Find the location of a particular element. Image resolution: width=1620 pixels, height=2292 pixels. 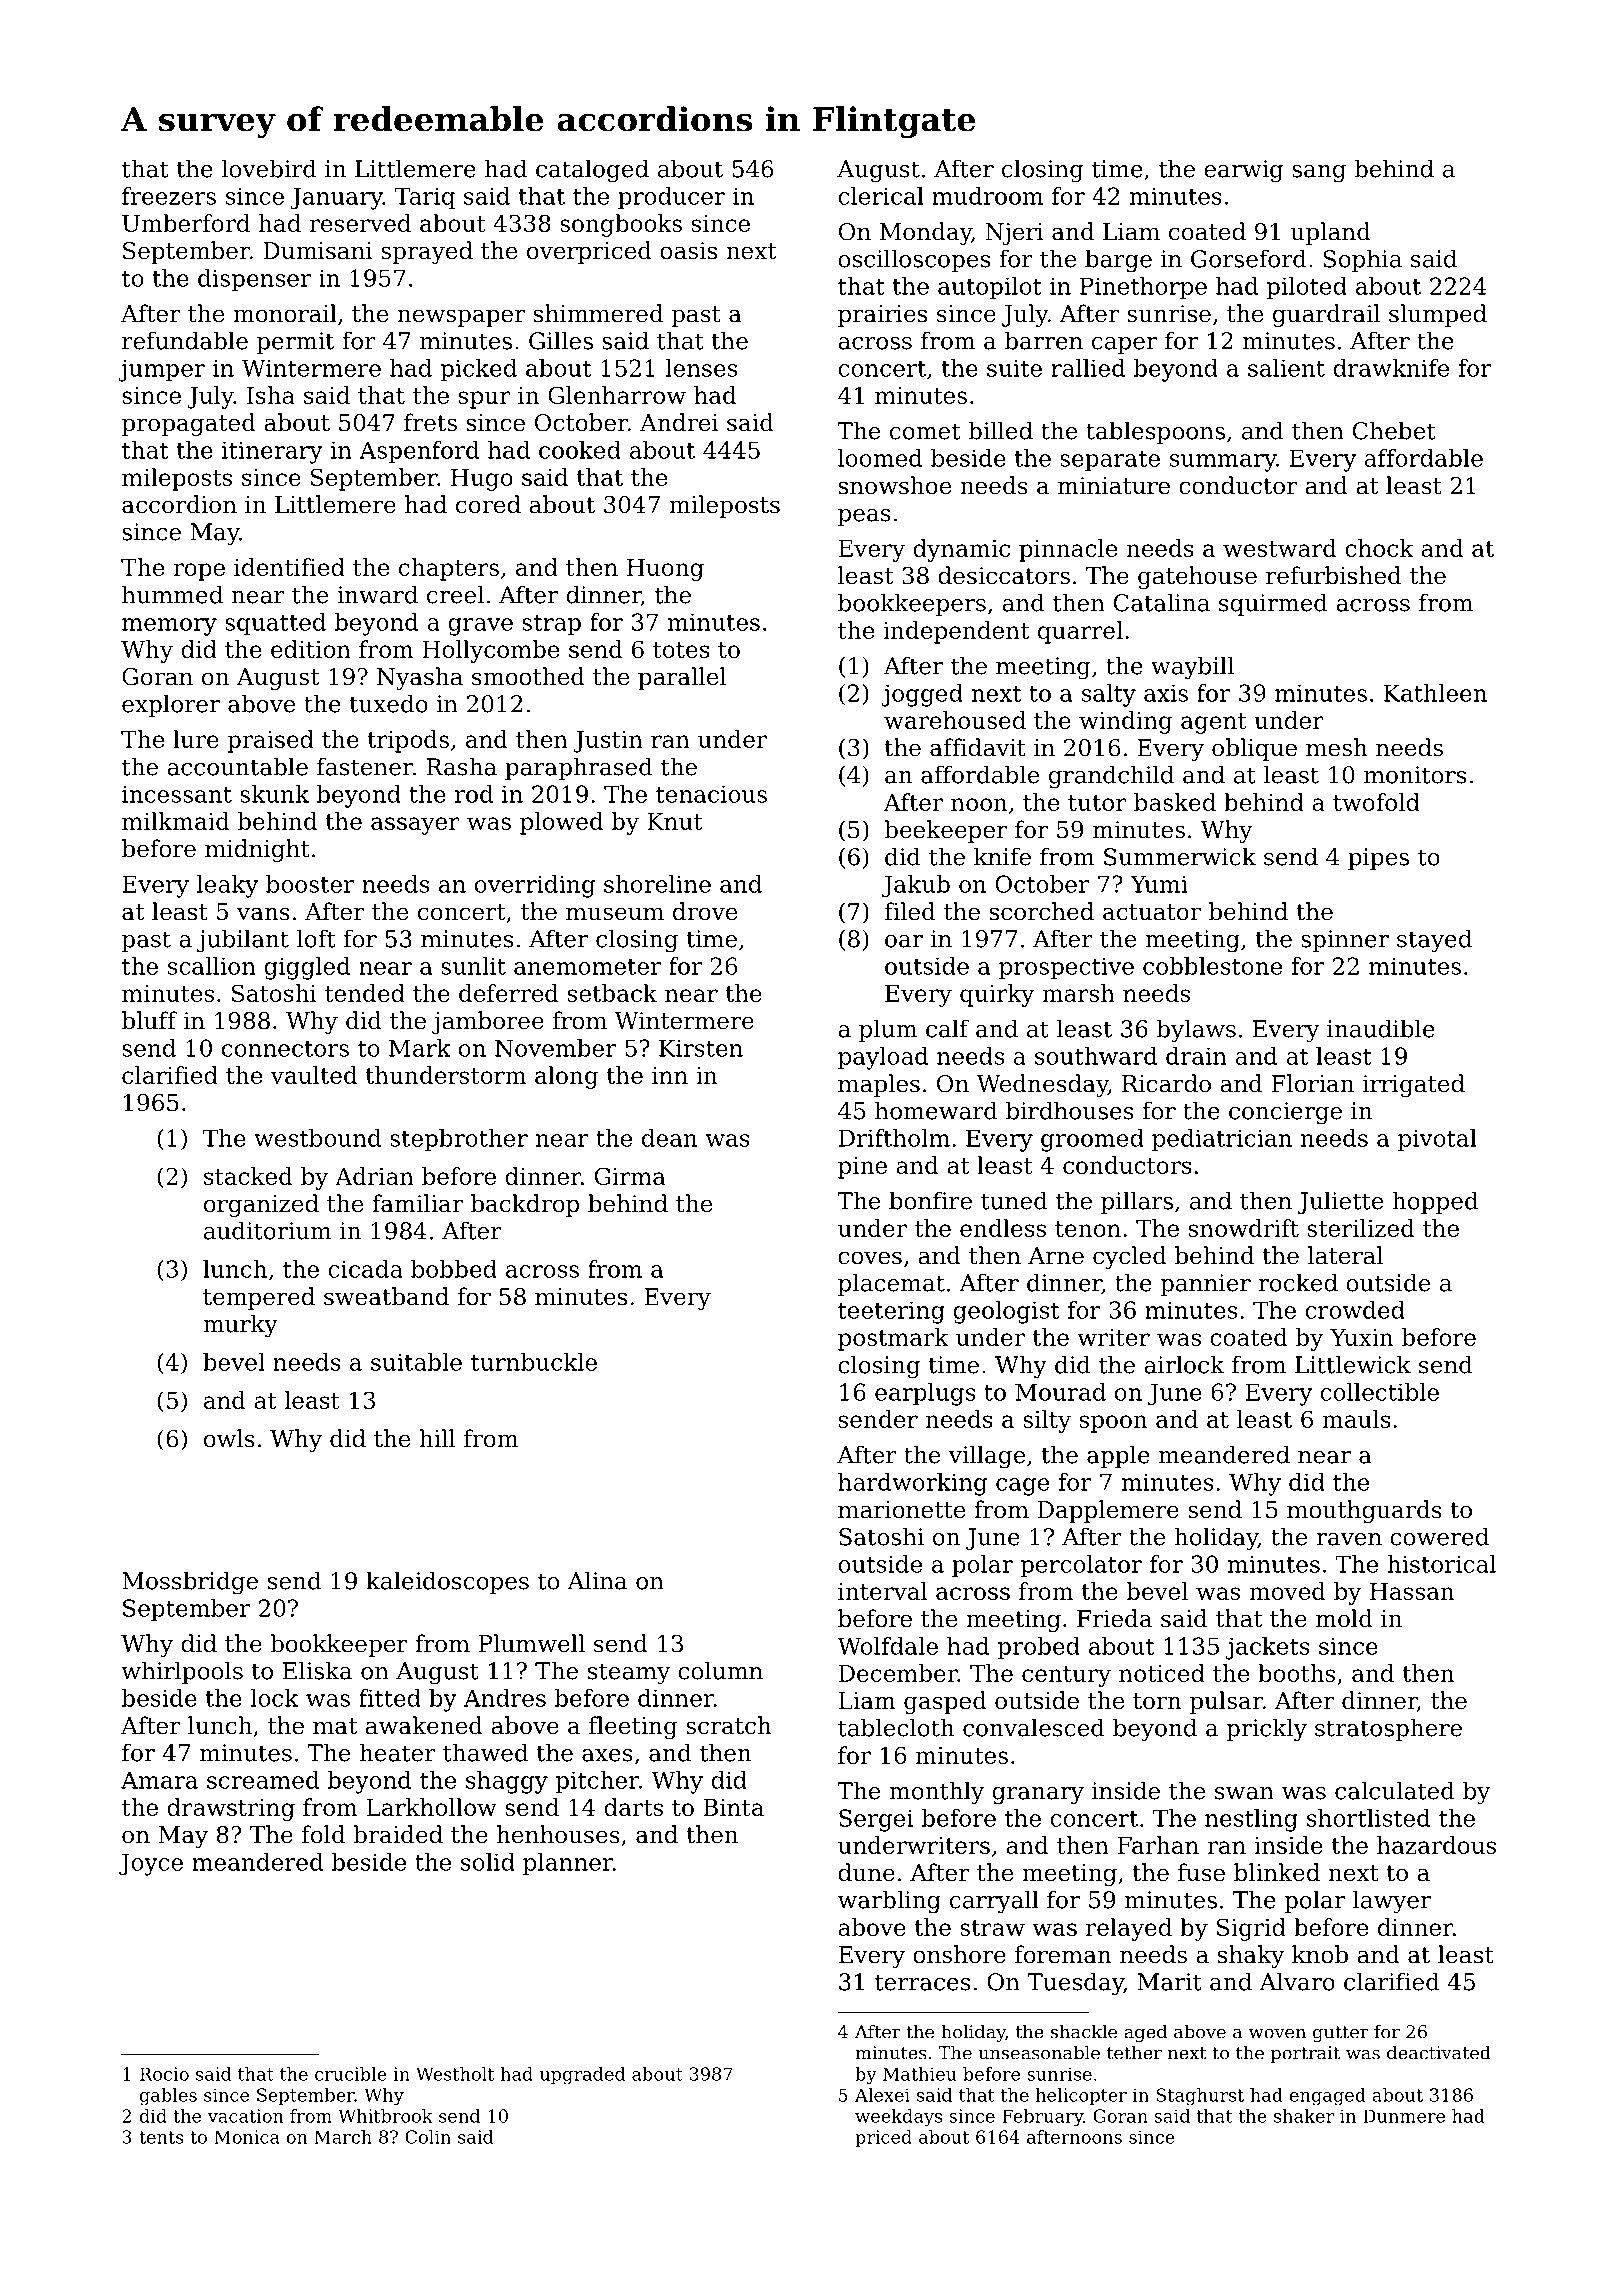

milkmaid is located at coordinates (176, 821).
